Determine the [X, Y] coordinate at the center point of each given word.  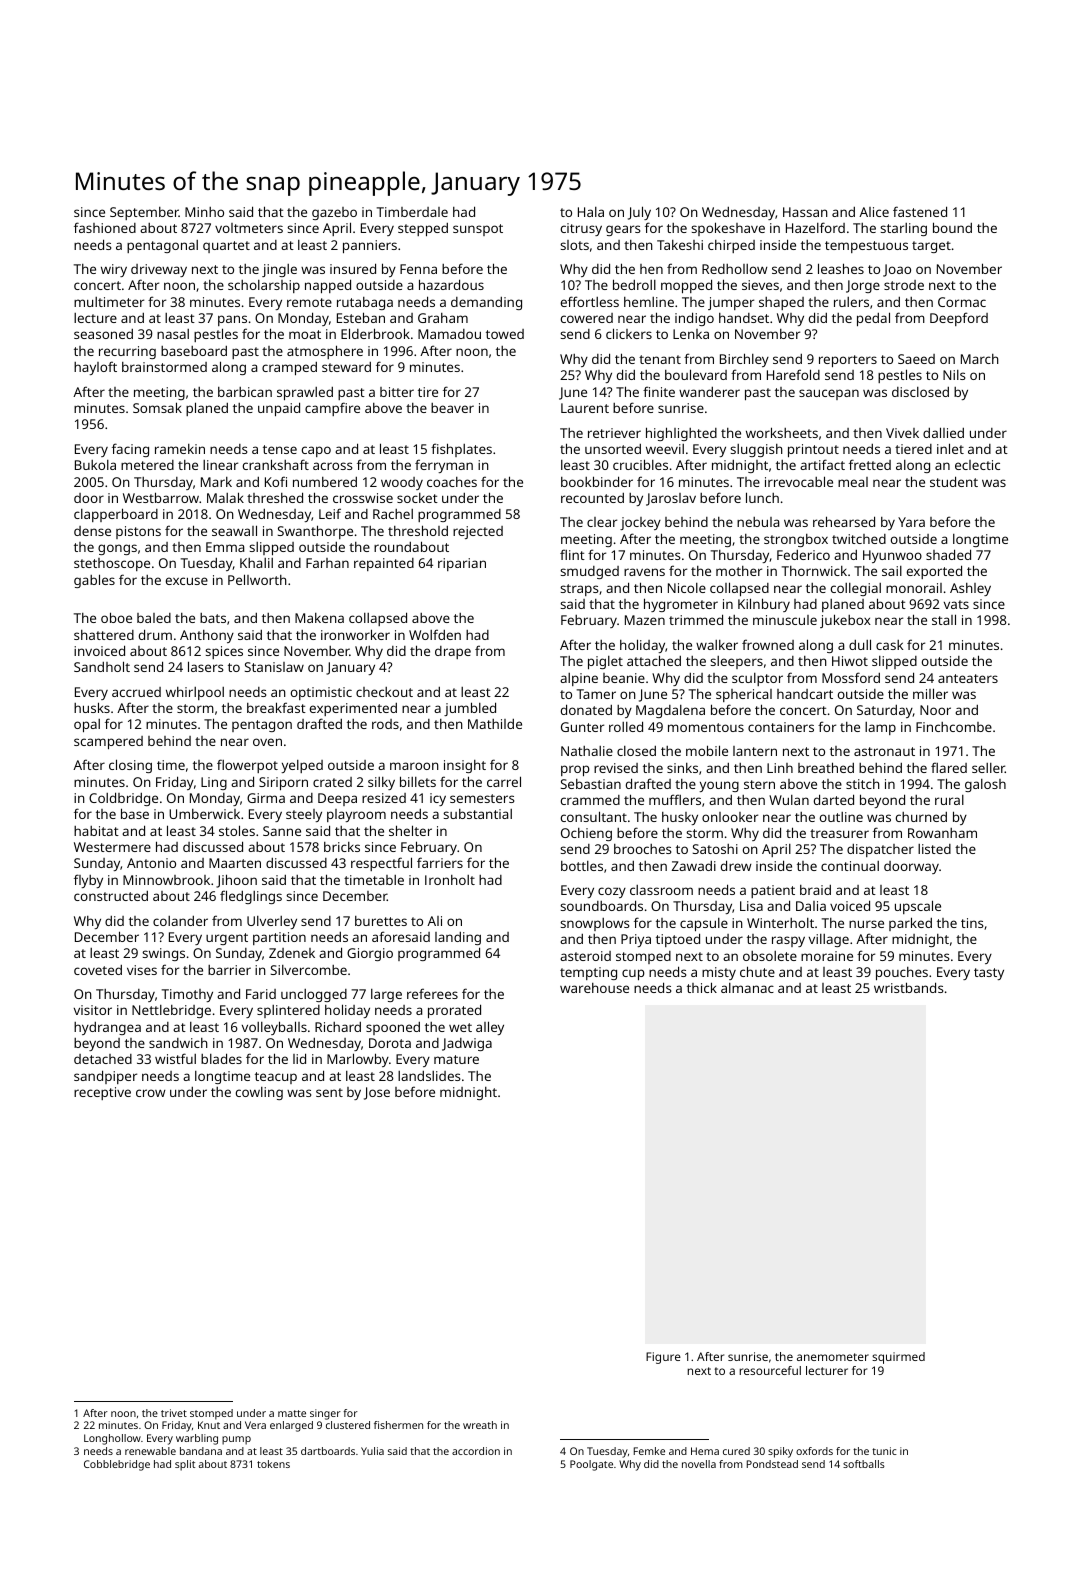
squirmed [898, 1358]
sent [329, 1092]
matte [292, 1413]
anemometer [833, 1357]
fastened [920, 211]
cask [889, 645]
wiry [114, 270]
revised [616, 768]
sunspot [478, 230]
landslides [429, 1076]
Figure [663, 1358]
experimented [353, 709]
